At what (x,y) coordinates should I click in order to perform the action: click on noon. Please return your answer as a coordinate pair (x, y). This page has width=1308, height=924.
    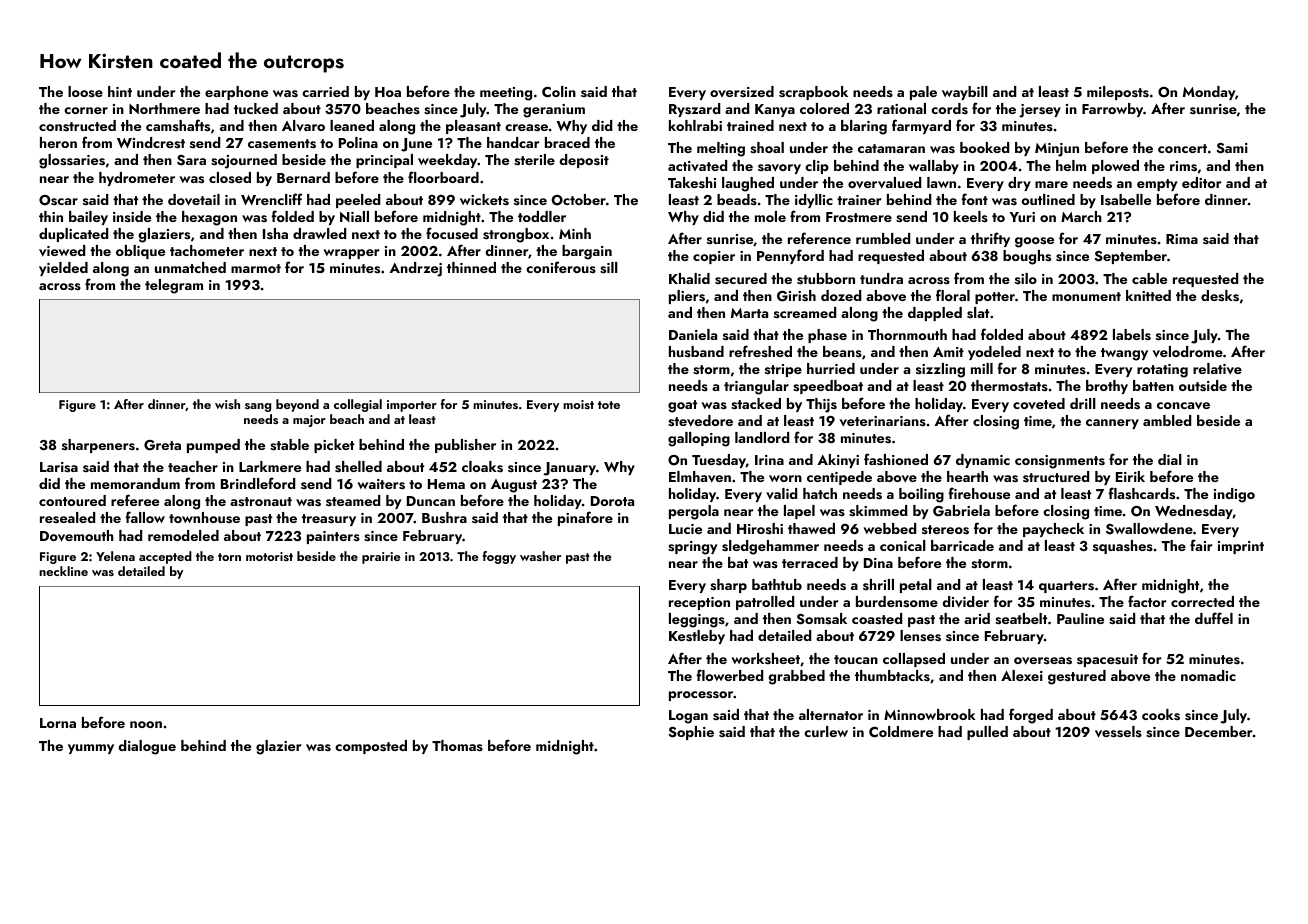
    Looking at the image, I should click on (146, 724).
